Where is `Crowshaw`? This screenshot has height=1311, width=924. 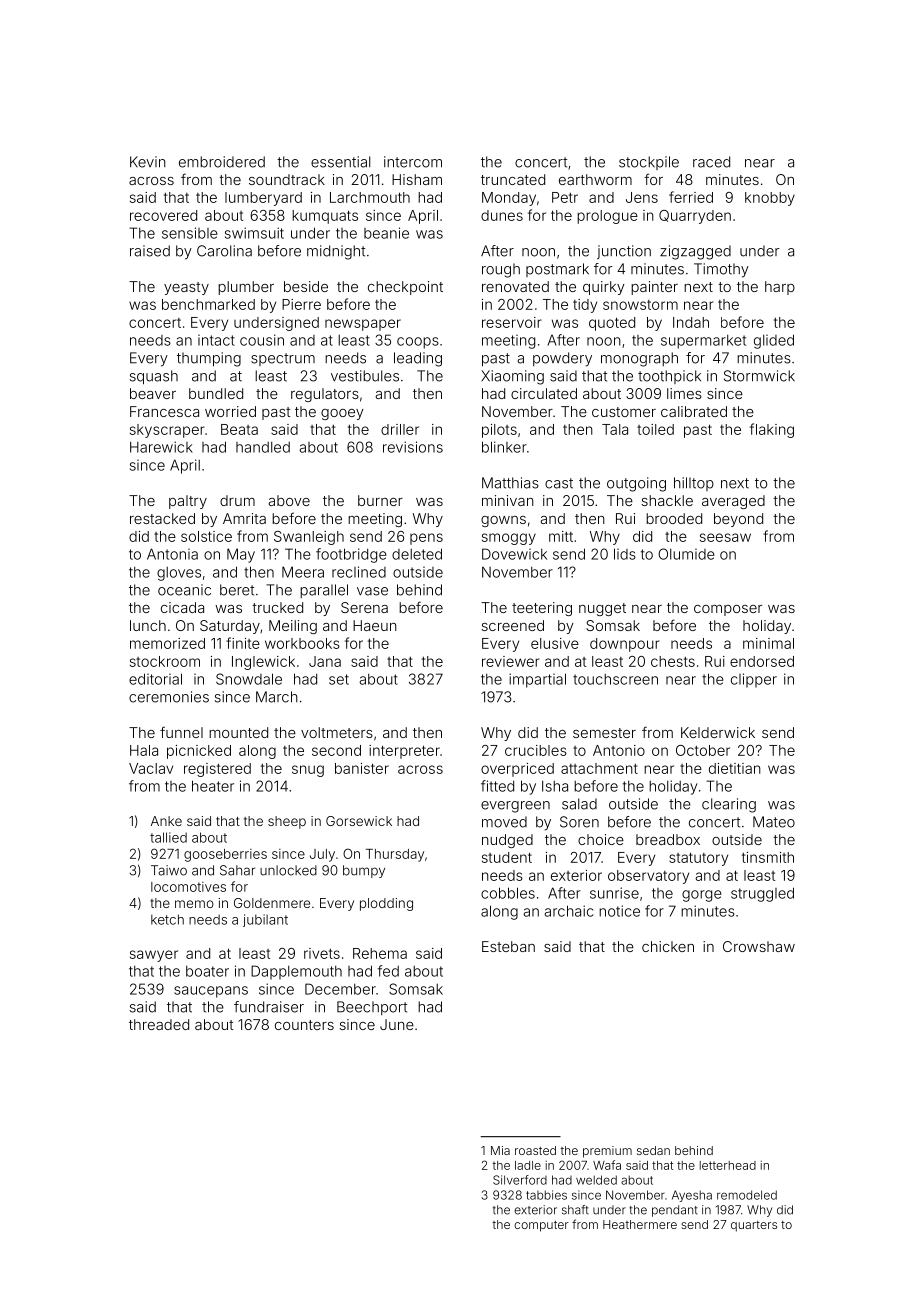
Crowshaw is located at coordinates (759, 946).
